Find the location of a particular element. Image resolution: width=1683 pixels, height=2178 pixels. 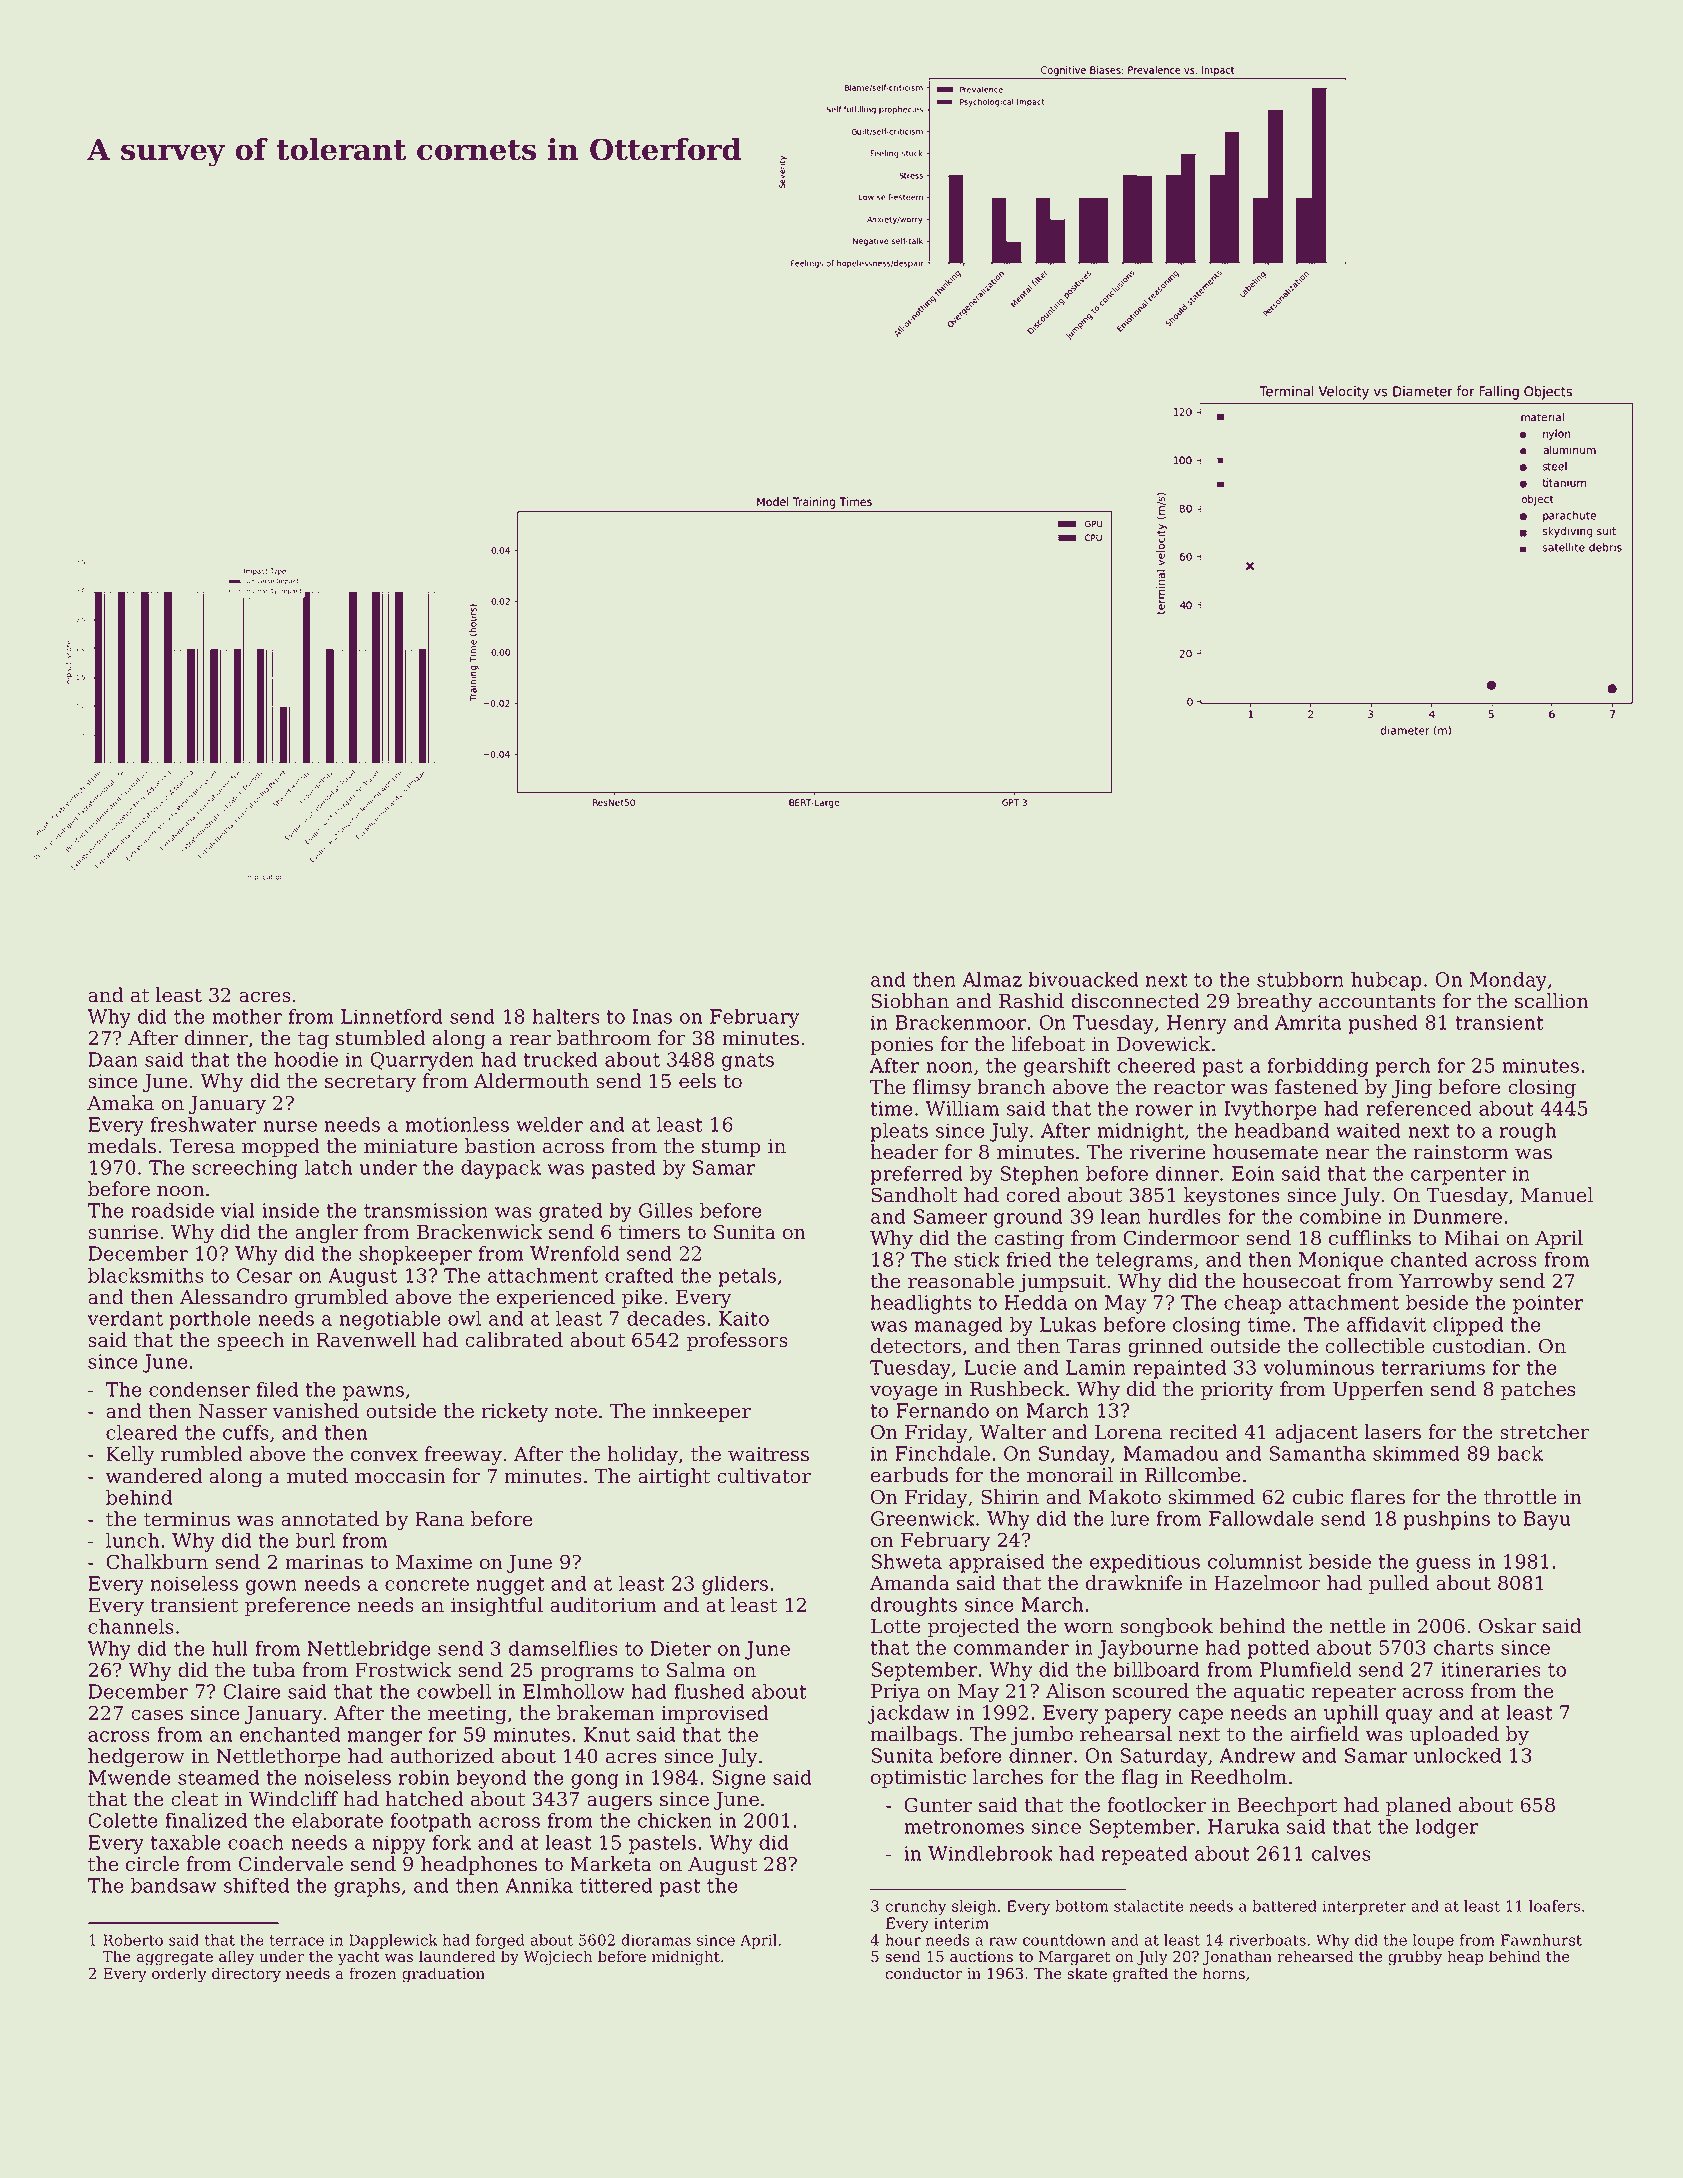

conductor is located at coordinates (923, 1973).
